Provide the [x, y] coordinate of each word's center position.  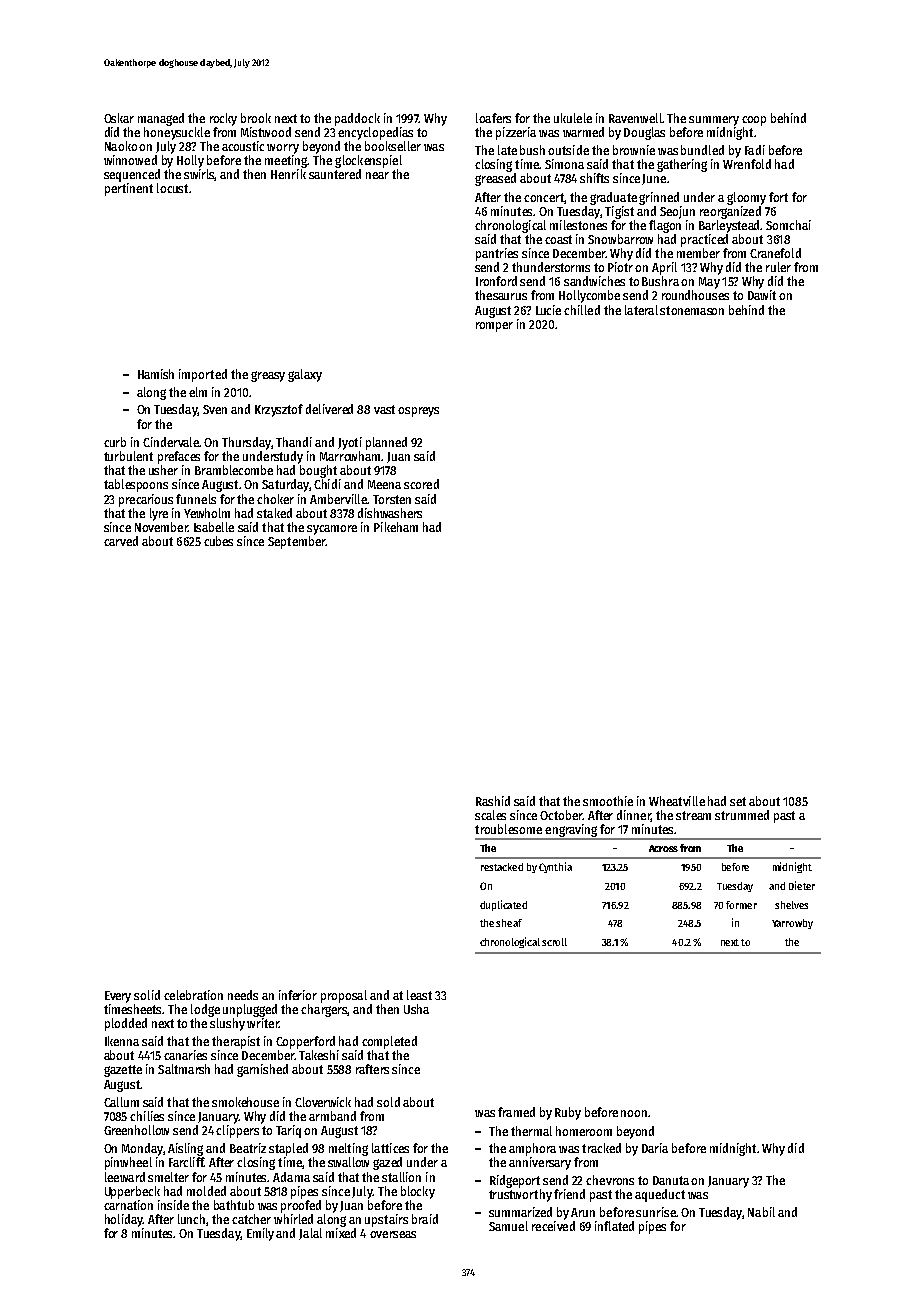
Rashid [493, 801]
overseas [393, 1234]
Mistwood [266, 132]
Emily [260, 1234]
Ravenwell [635, 118]
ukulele [573, 118]
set [738, 801]
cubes [218, 541]
